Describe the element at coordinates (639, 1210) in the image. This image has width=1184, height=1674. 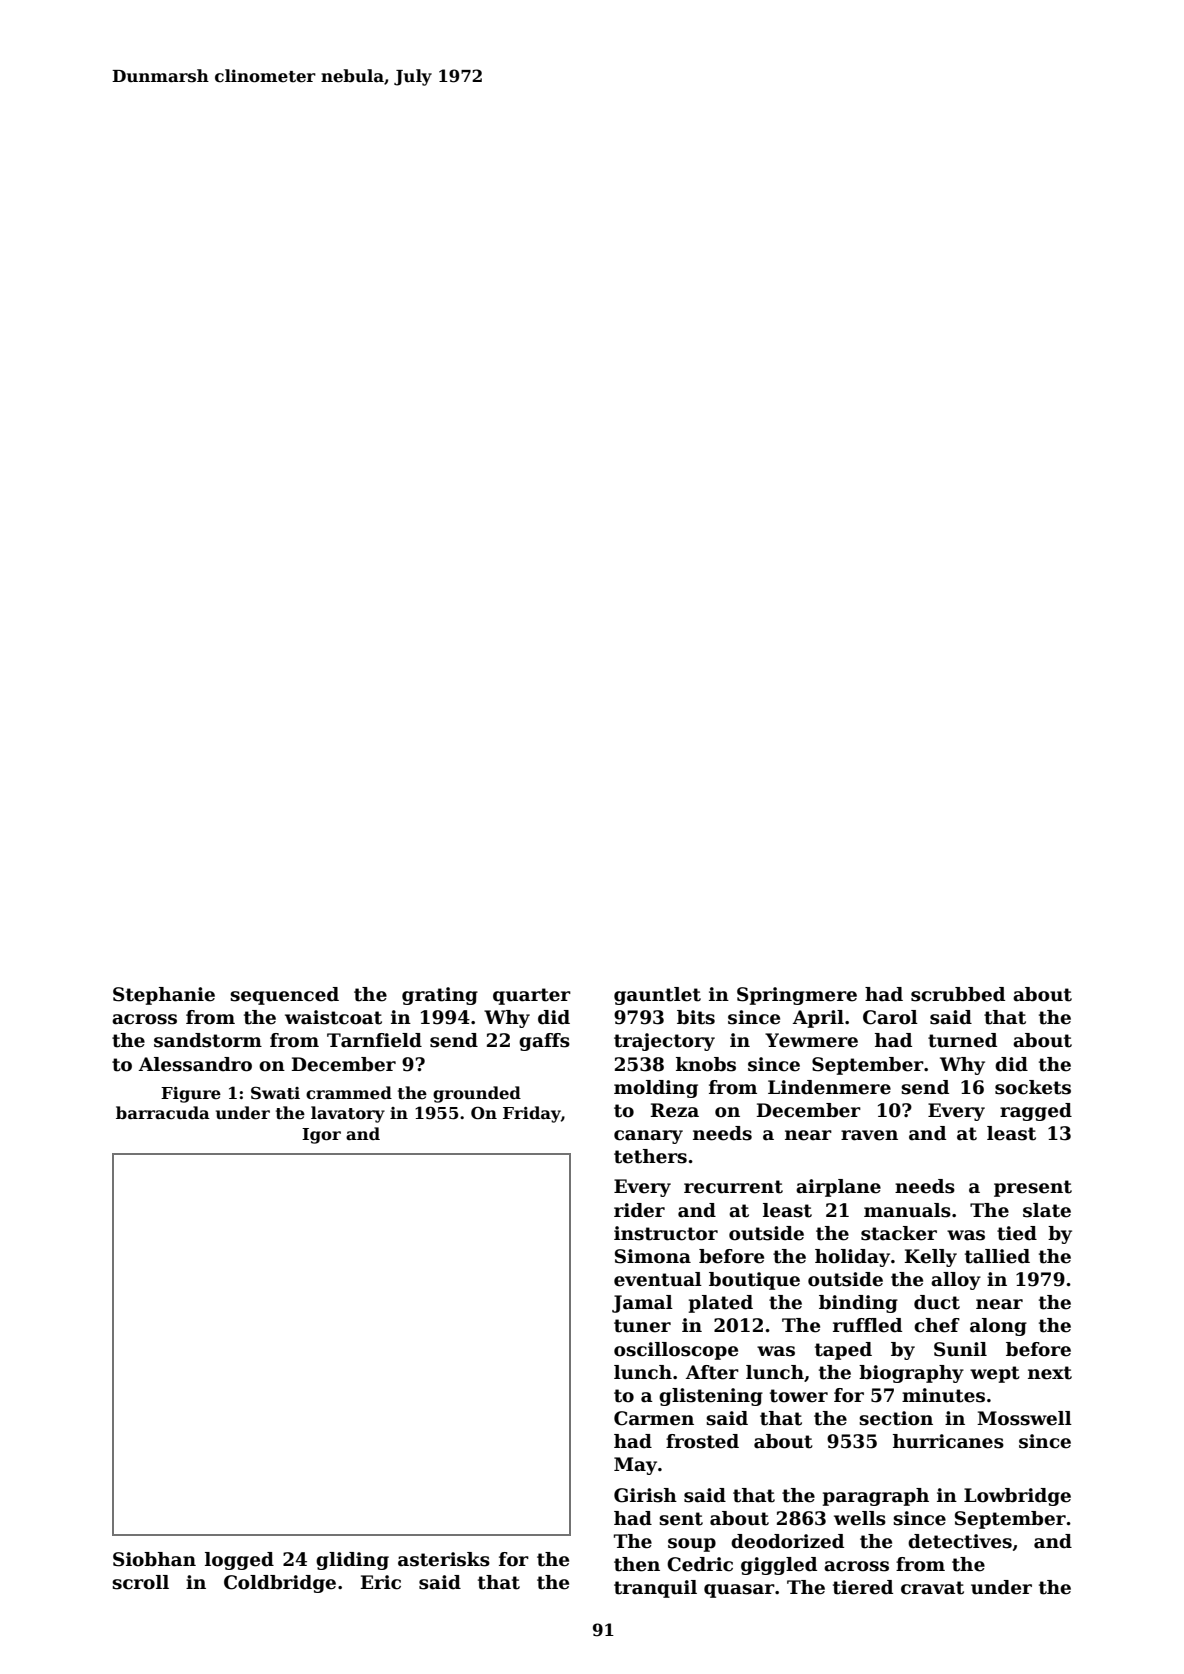
I see `rider` at that location.
